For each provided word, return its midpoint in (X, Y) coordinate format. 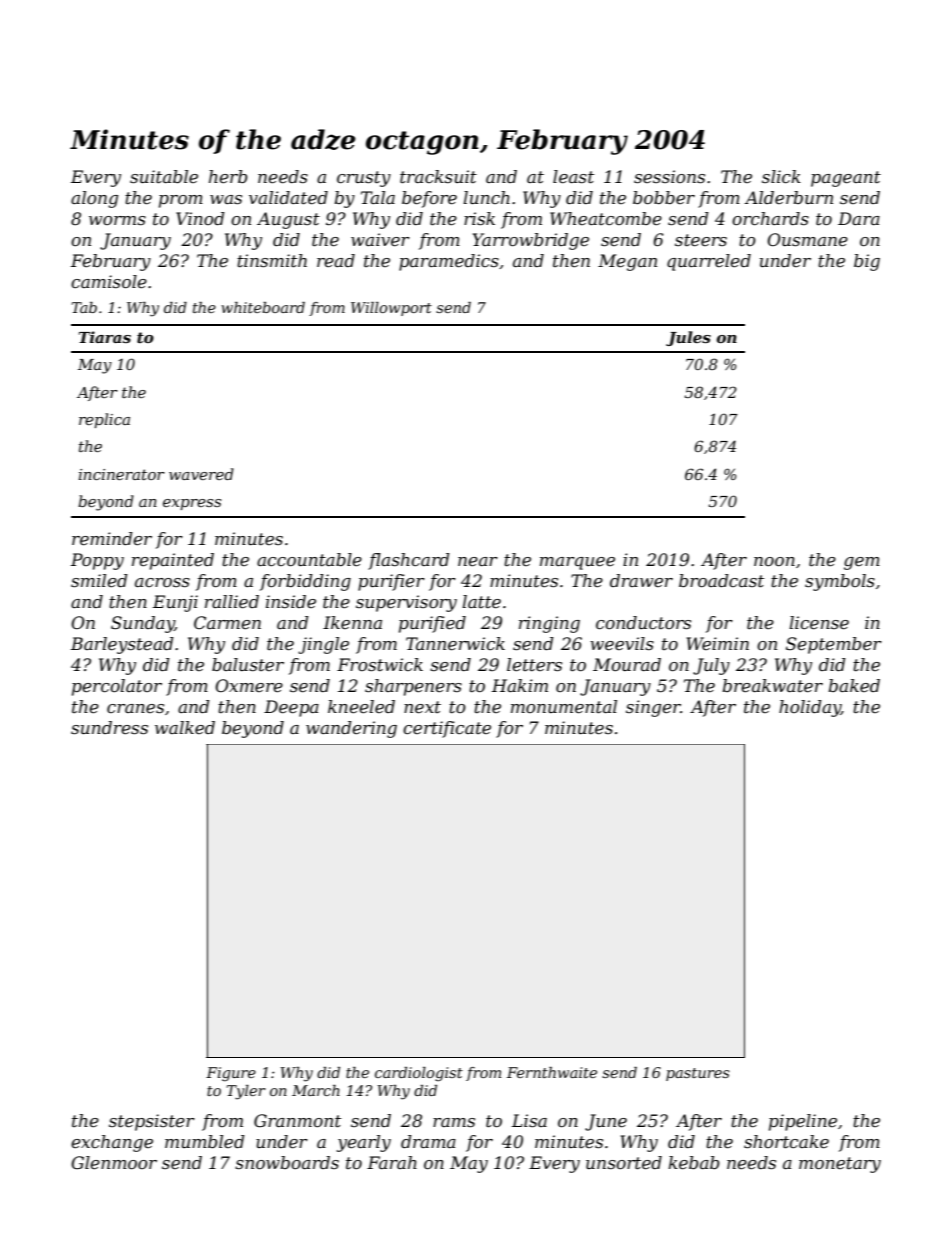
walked (185, 727)
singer (653, 708)
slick (781, 177)
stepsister (152, 1122)
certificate (447, 729)
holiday (810, 708)
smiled (99, 581)
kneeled (361, 707)
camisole (109, 282)
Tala (378, 197)
